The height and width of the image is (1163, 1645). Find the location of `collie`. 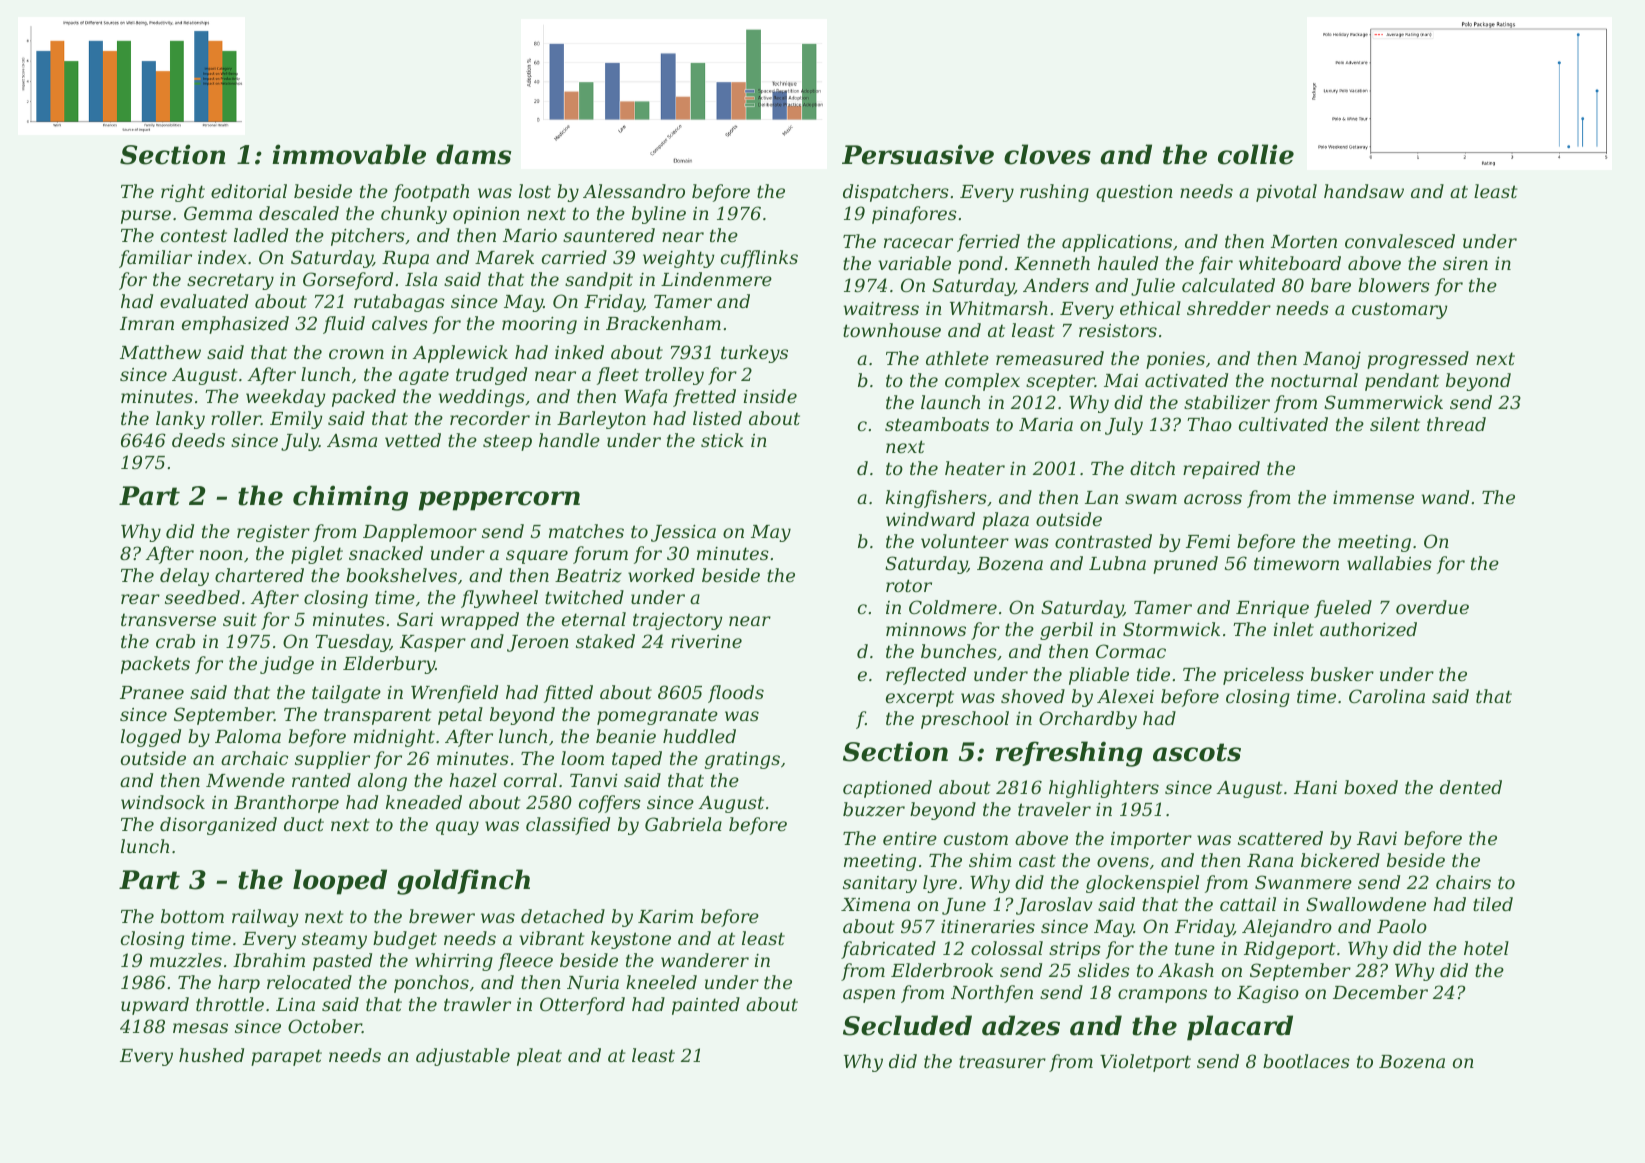

collie is located at coordinates (1256, 154).
